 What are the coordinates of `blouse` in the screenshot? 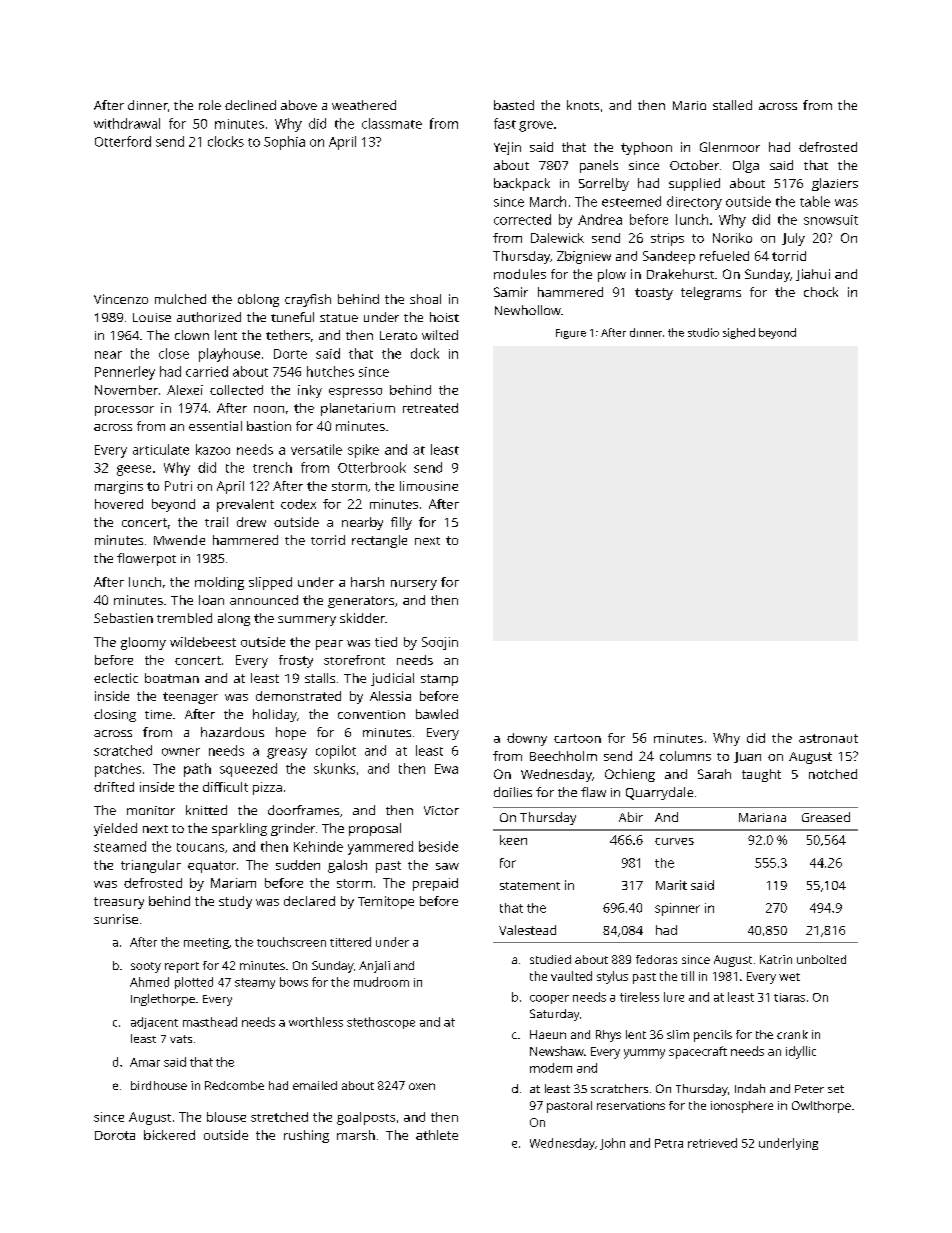 It's located at (226, 1117).
